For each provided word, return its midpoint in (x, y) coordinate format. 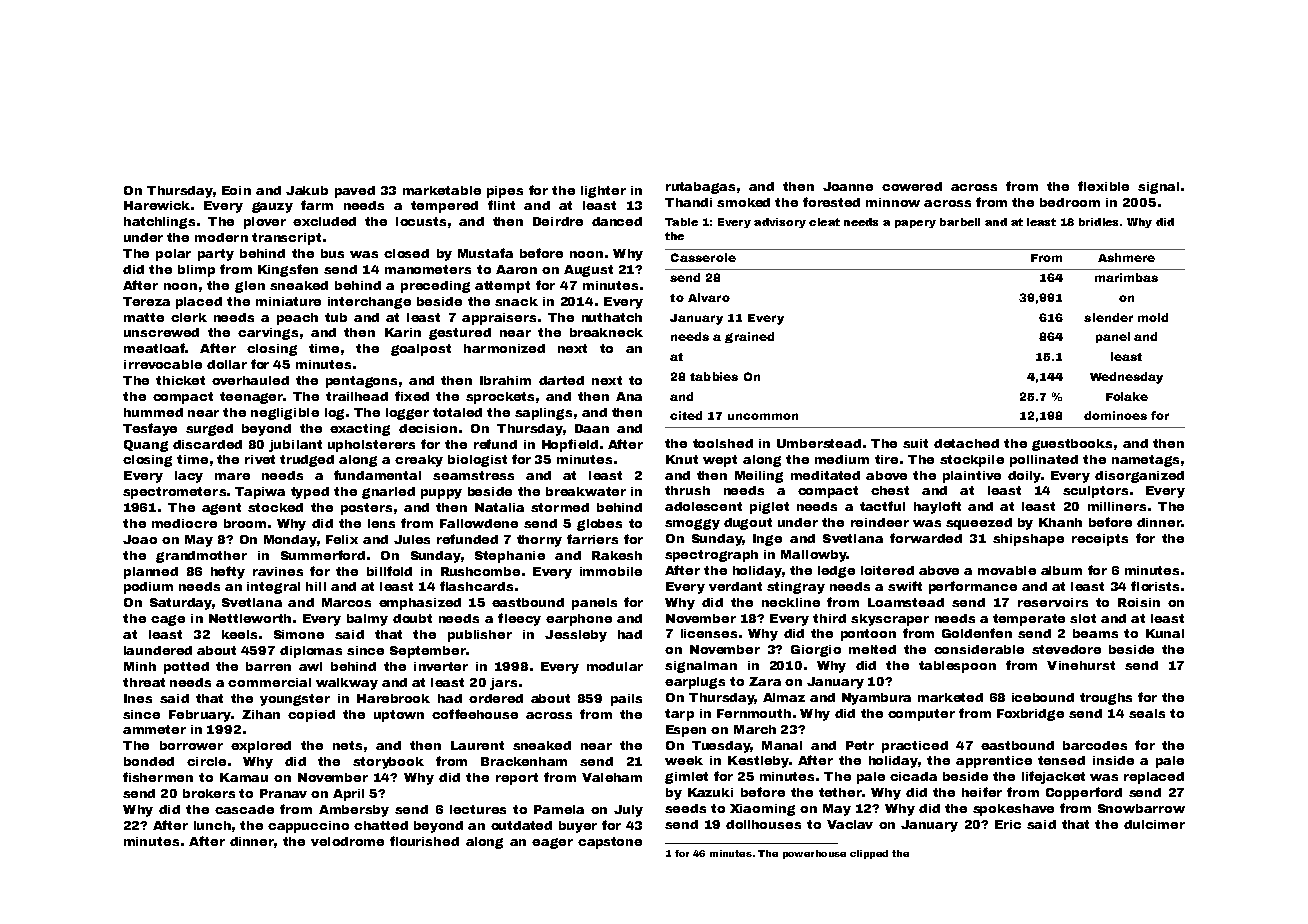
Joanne (848, 186)
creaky (419, 461)
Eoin (236, 190)
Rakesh (617, 555)
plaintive (972, 477)
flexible (1103, 186)
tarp (679, 715)
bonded (149, 761)
